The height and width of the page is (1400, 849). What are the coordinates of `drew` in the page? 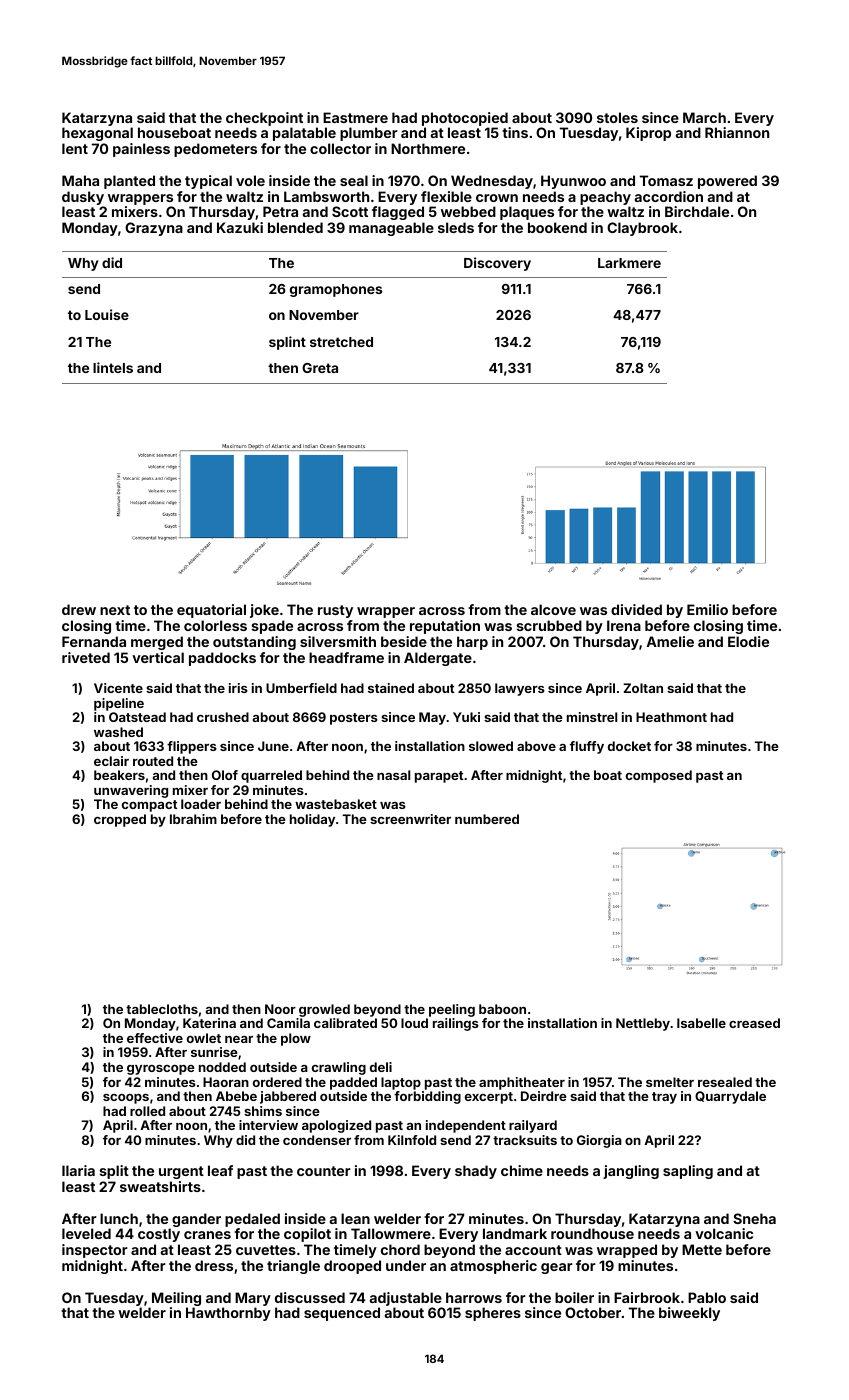 It's located at (79, 609).
